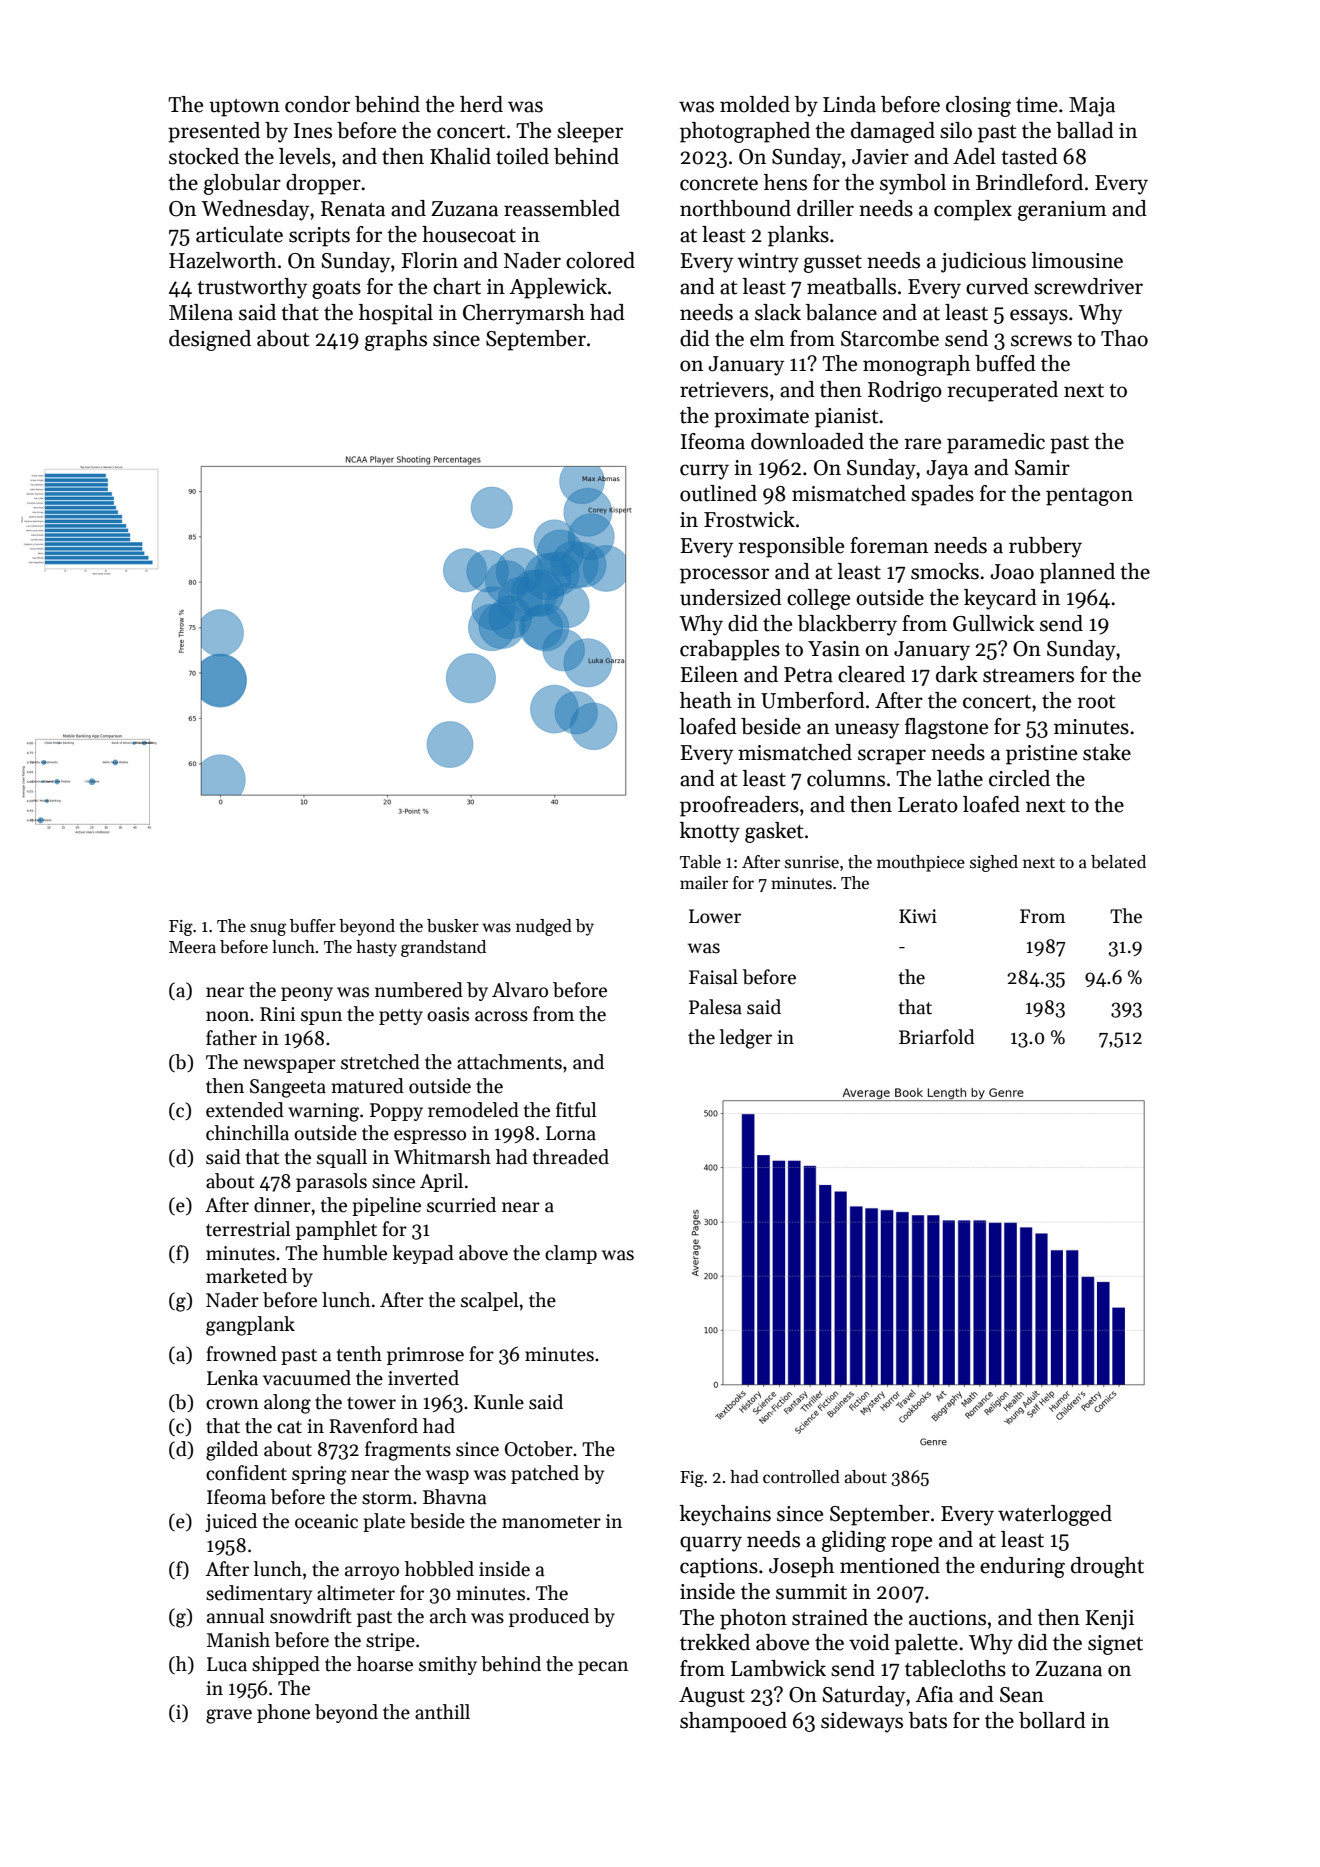  What do you see at coordinates (1118, 862) in the document?
I see `belated` at bounding box center [1118, 862].
